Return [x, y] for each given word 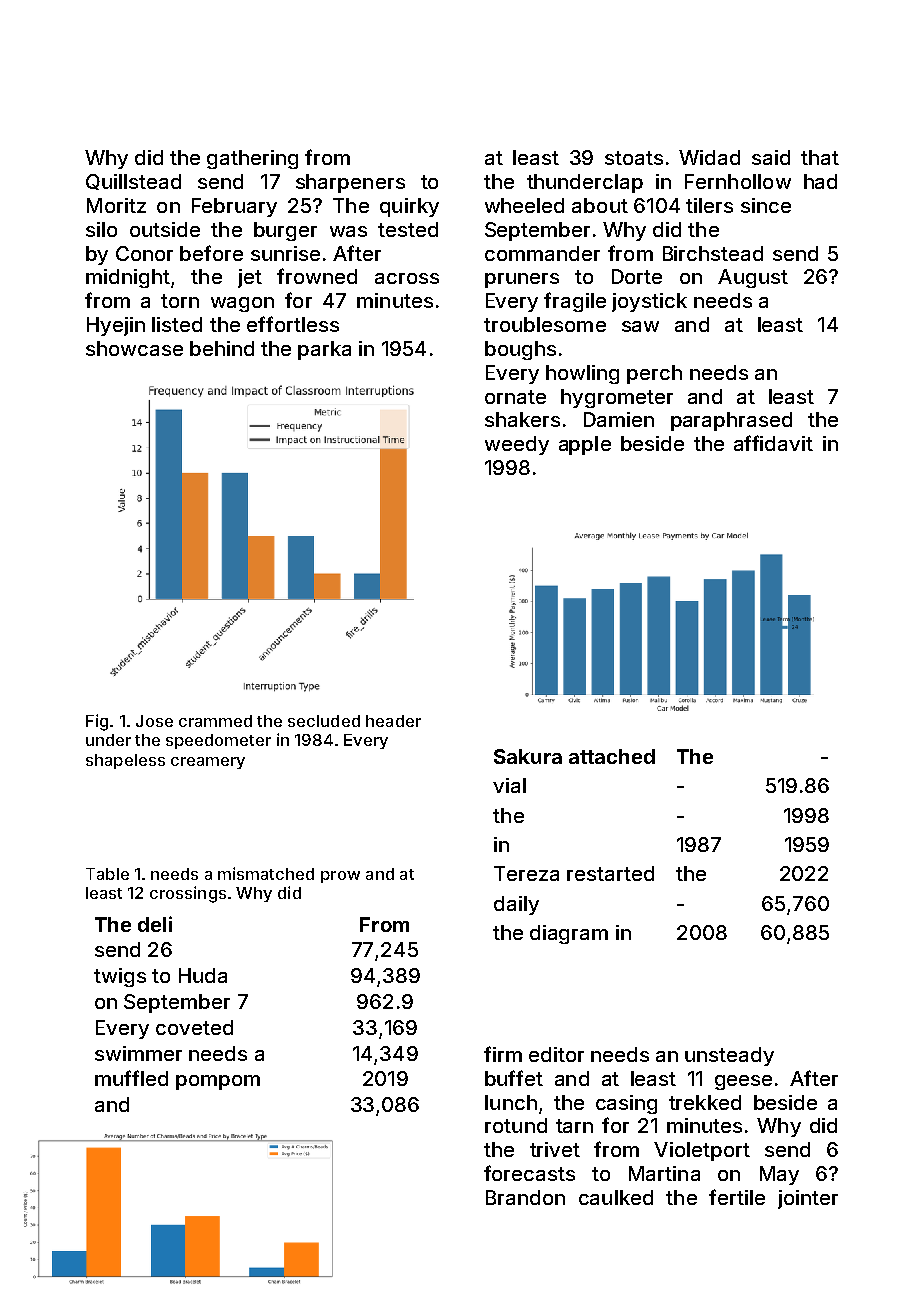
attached [612, 756]
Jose [154, 721]
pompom [218, 1082]
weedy [517, 445]
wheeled [524, 205]
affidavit [773, 443]
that [820, 157]
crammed [215, 721]
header [393, 721]
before [211, 253]
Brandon [525, 1197]
